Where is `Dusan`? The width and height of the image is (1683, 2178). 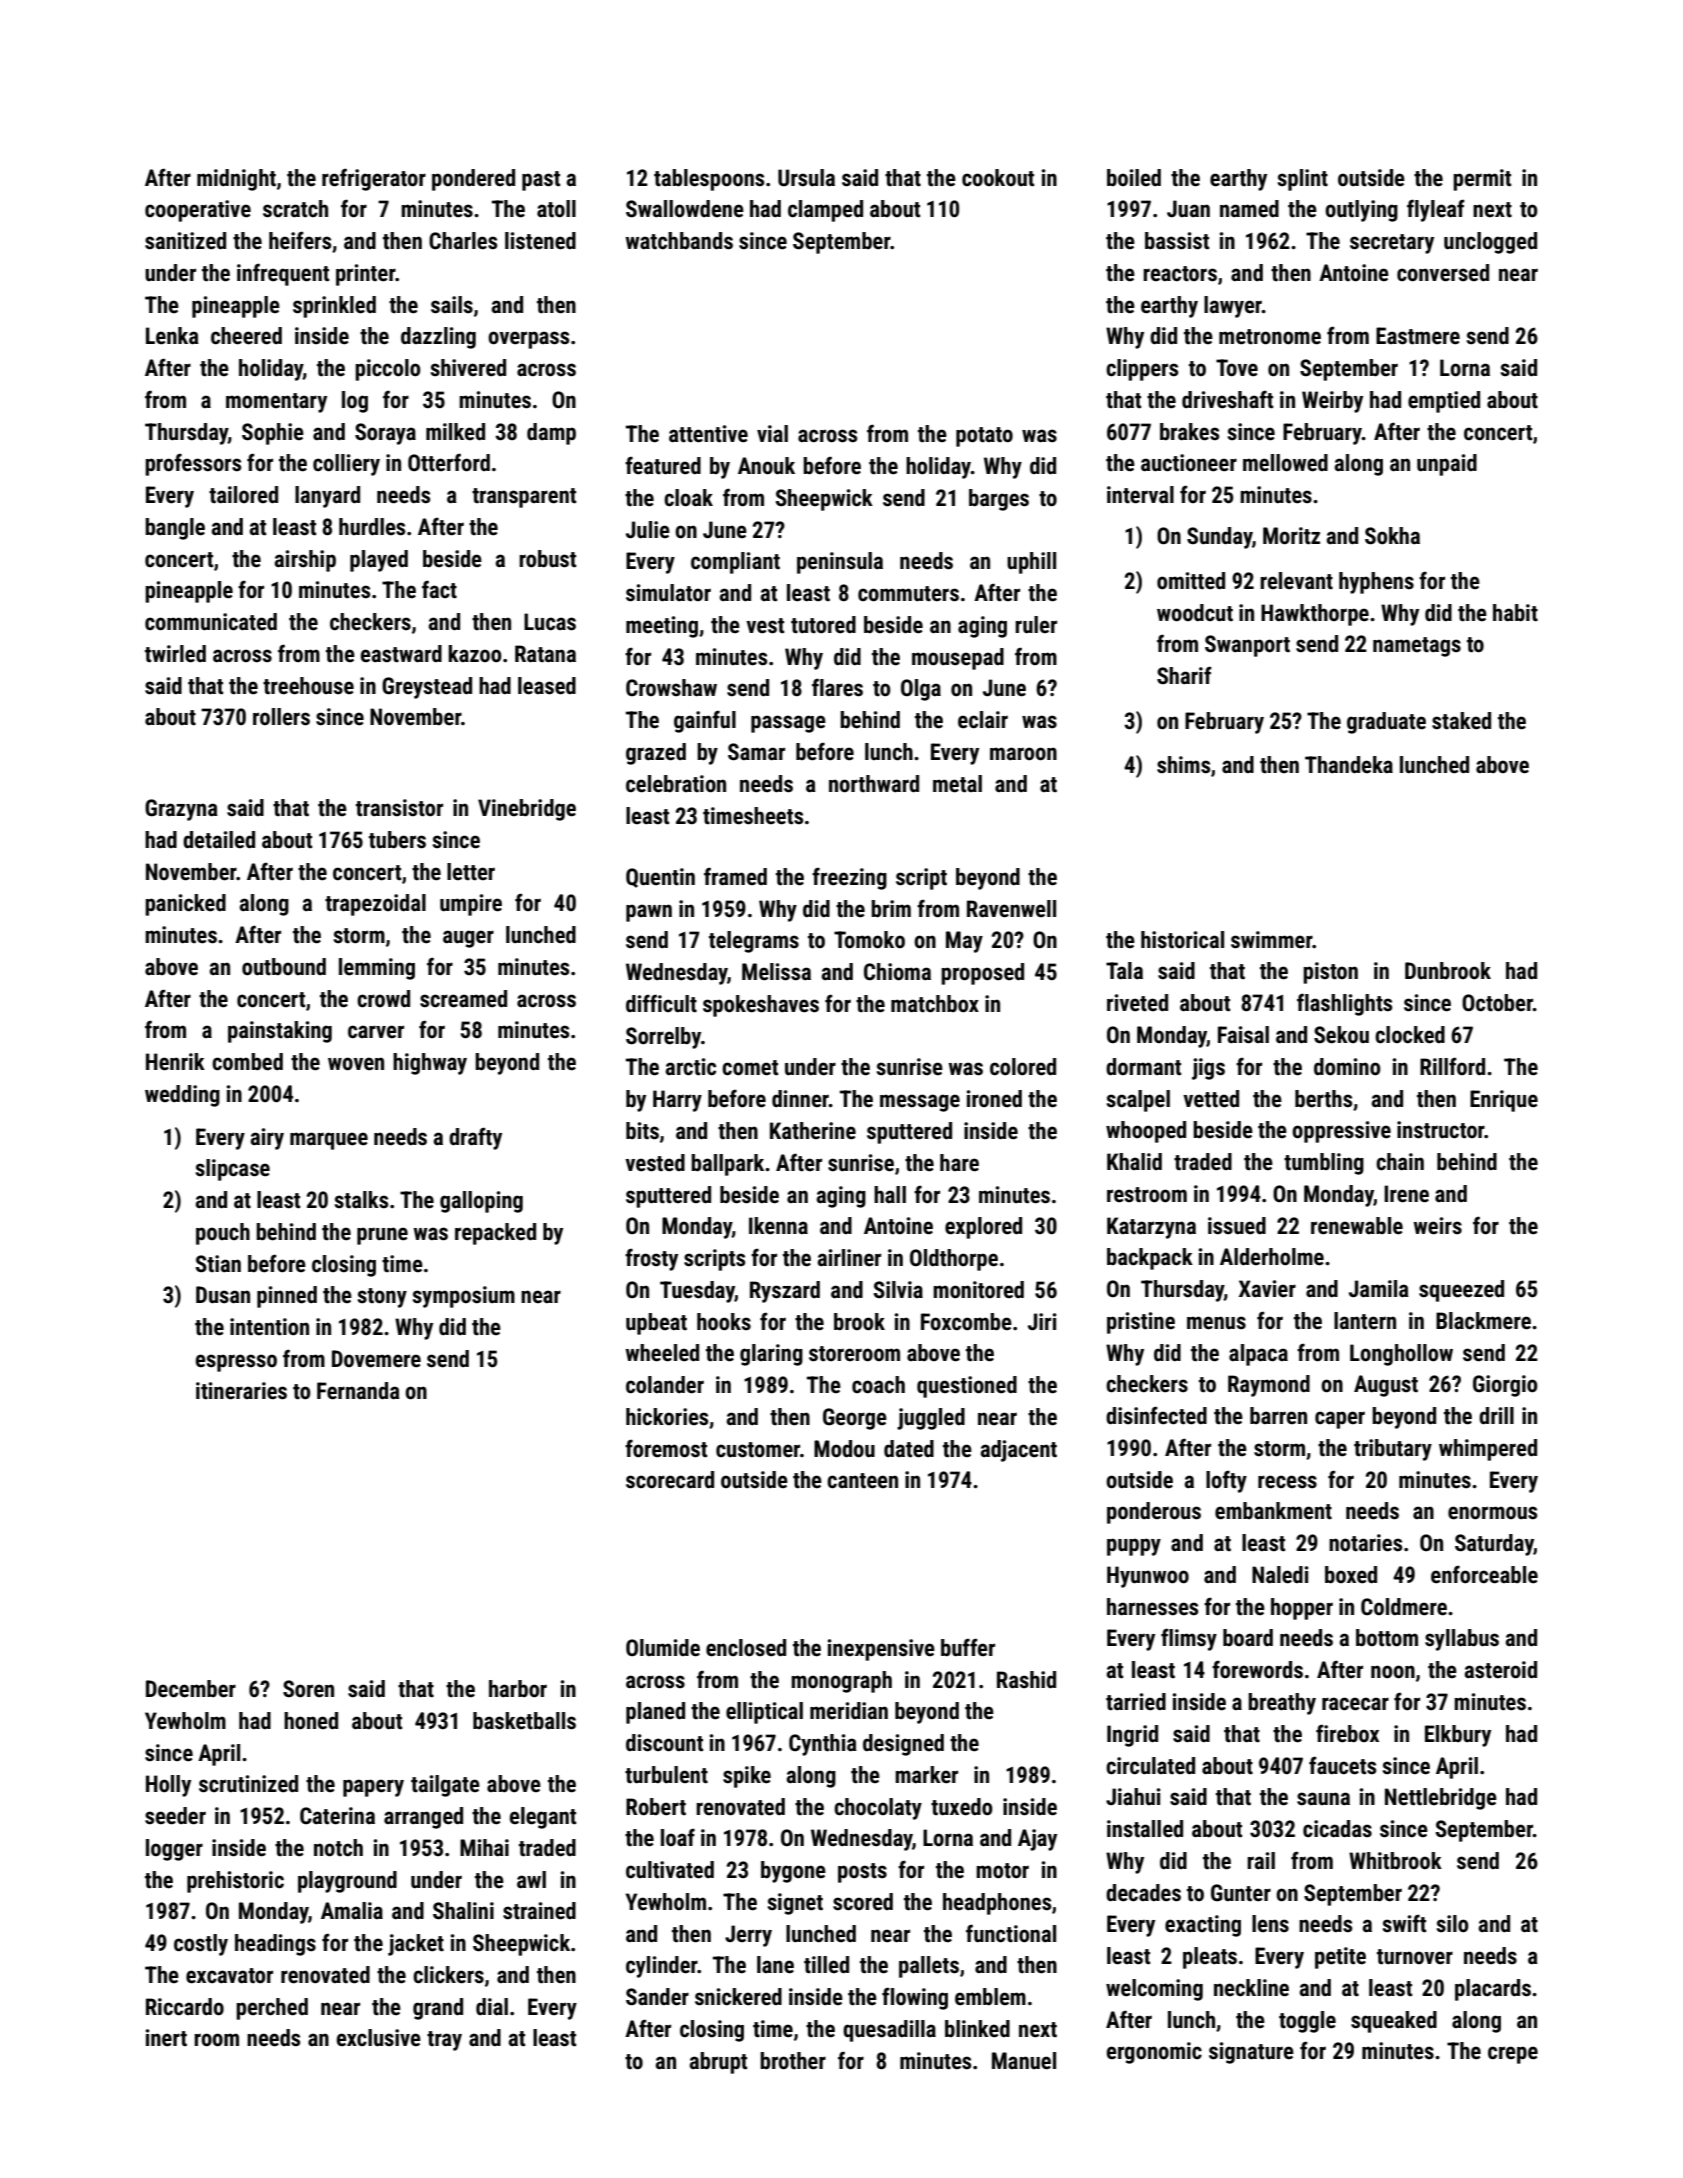
Dusan is located at coordinates (223, 1295).
